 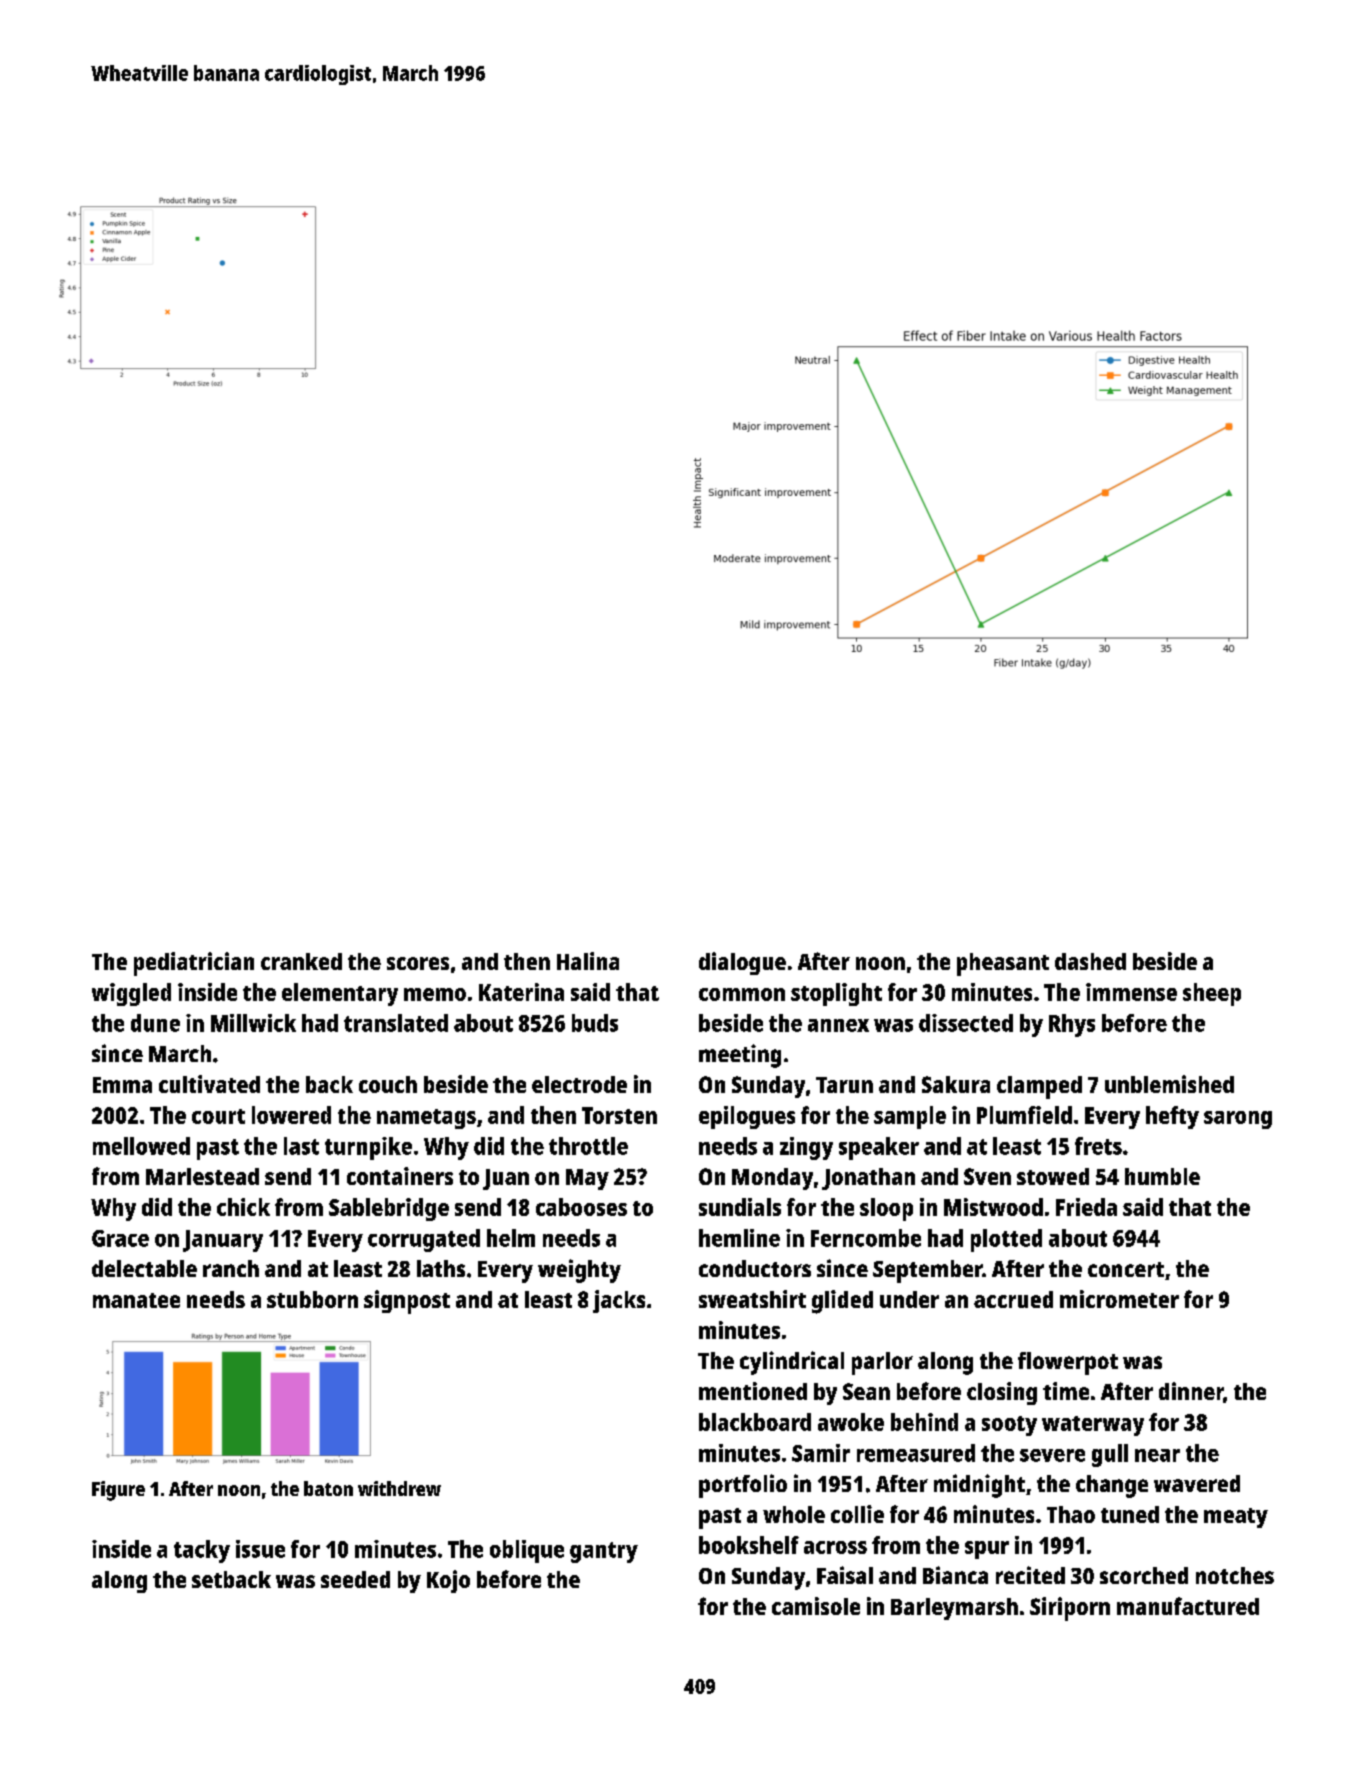 What do you see at coordinates (448, 1581) in the screenshot?
I see `Kojo` at bounding box center [448, 1581].
